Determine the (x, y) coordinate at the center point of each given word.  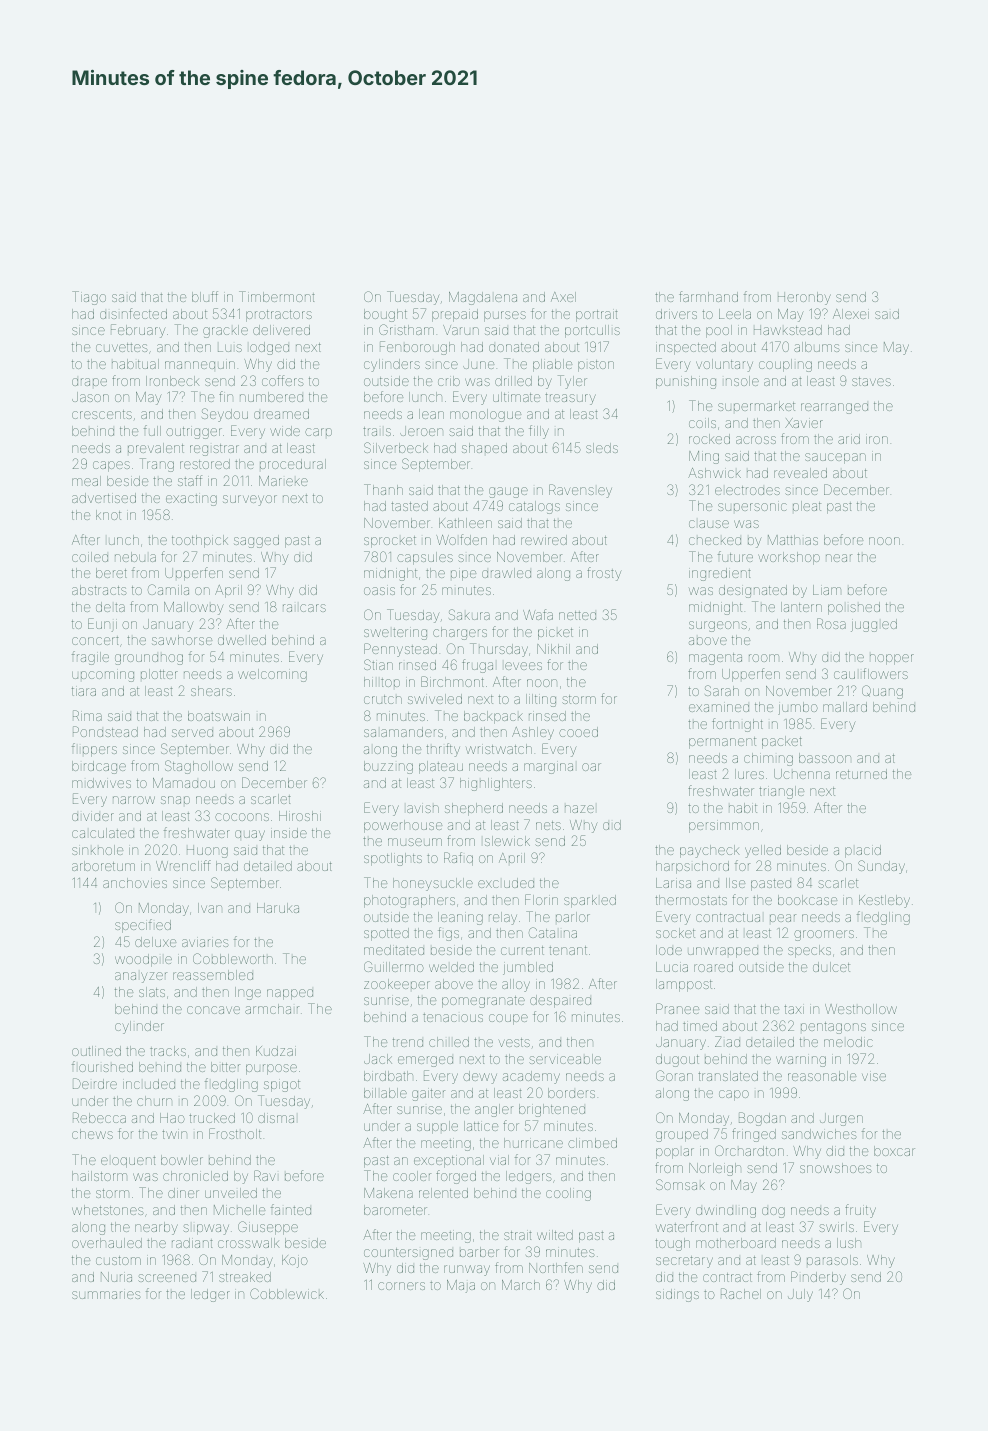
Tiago (89, 298)
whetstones (107, 1210)
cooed (578, 732)
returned (861, 774)
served (192, 733)
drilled (513, 381)
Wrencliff (183, 865)
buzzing (388, 767)
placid (863, 851)
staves (871, 381)
